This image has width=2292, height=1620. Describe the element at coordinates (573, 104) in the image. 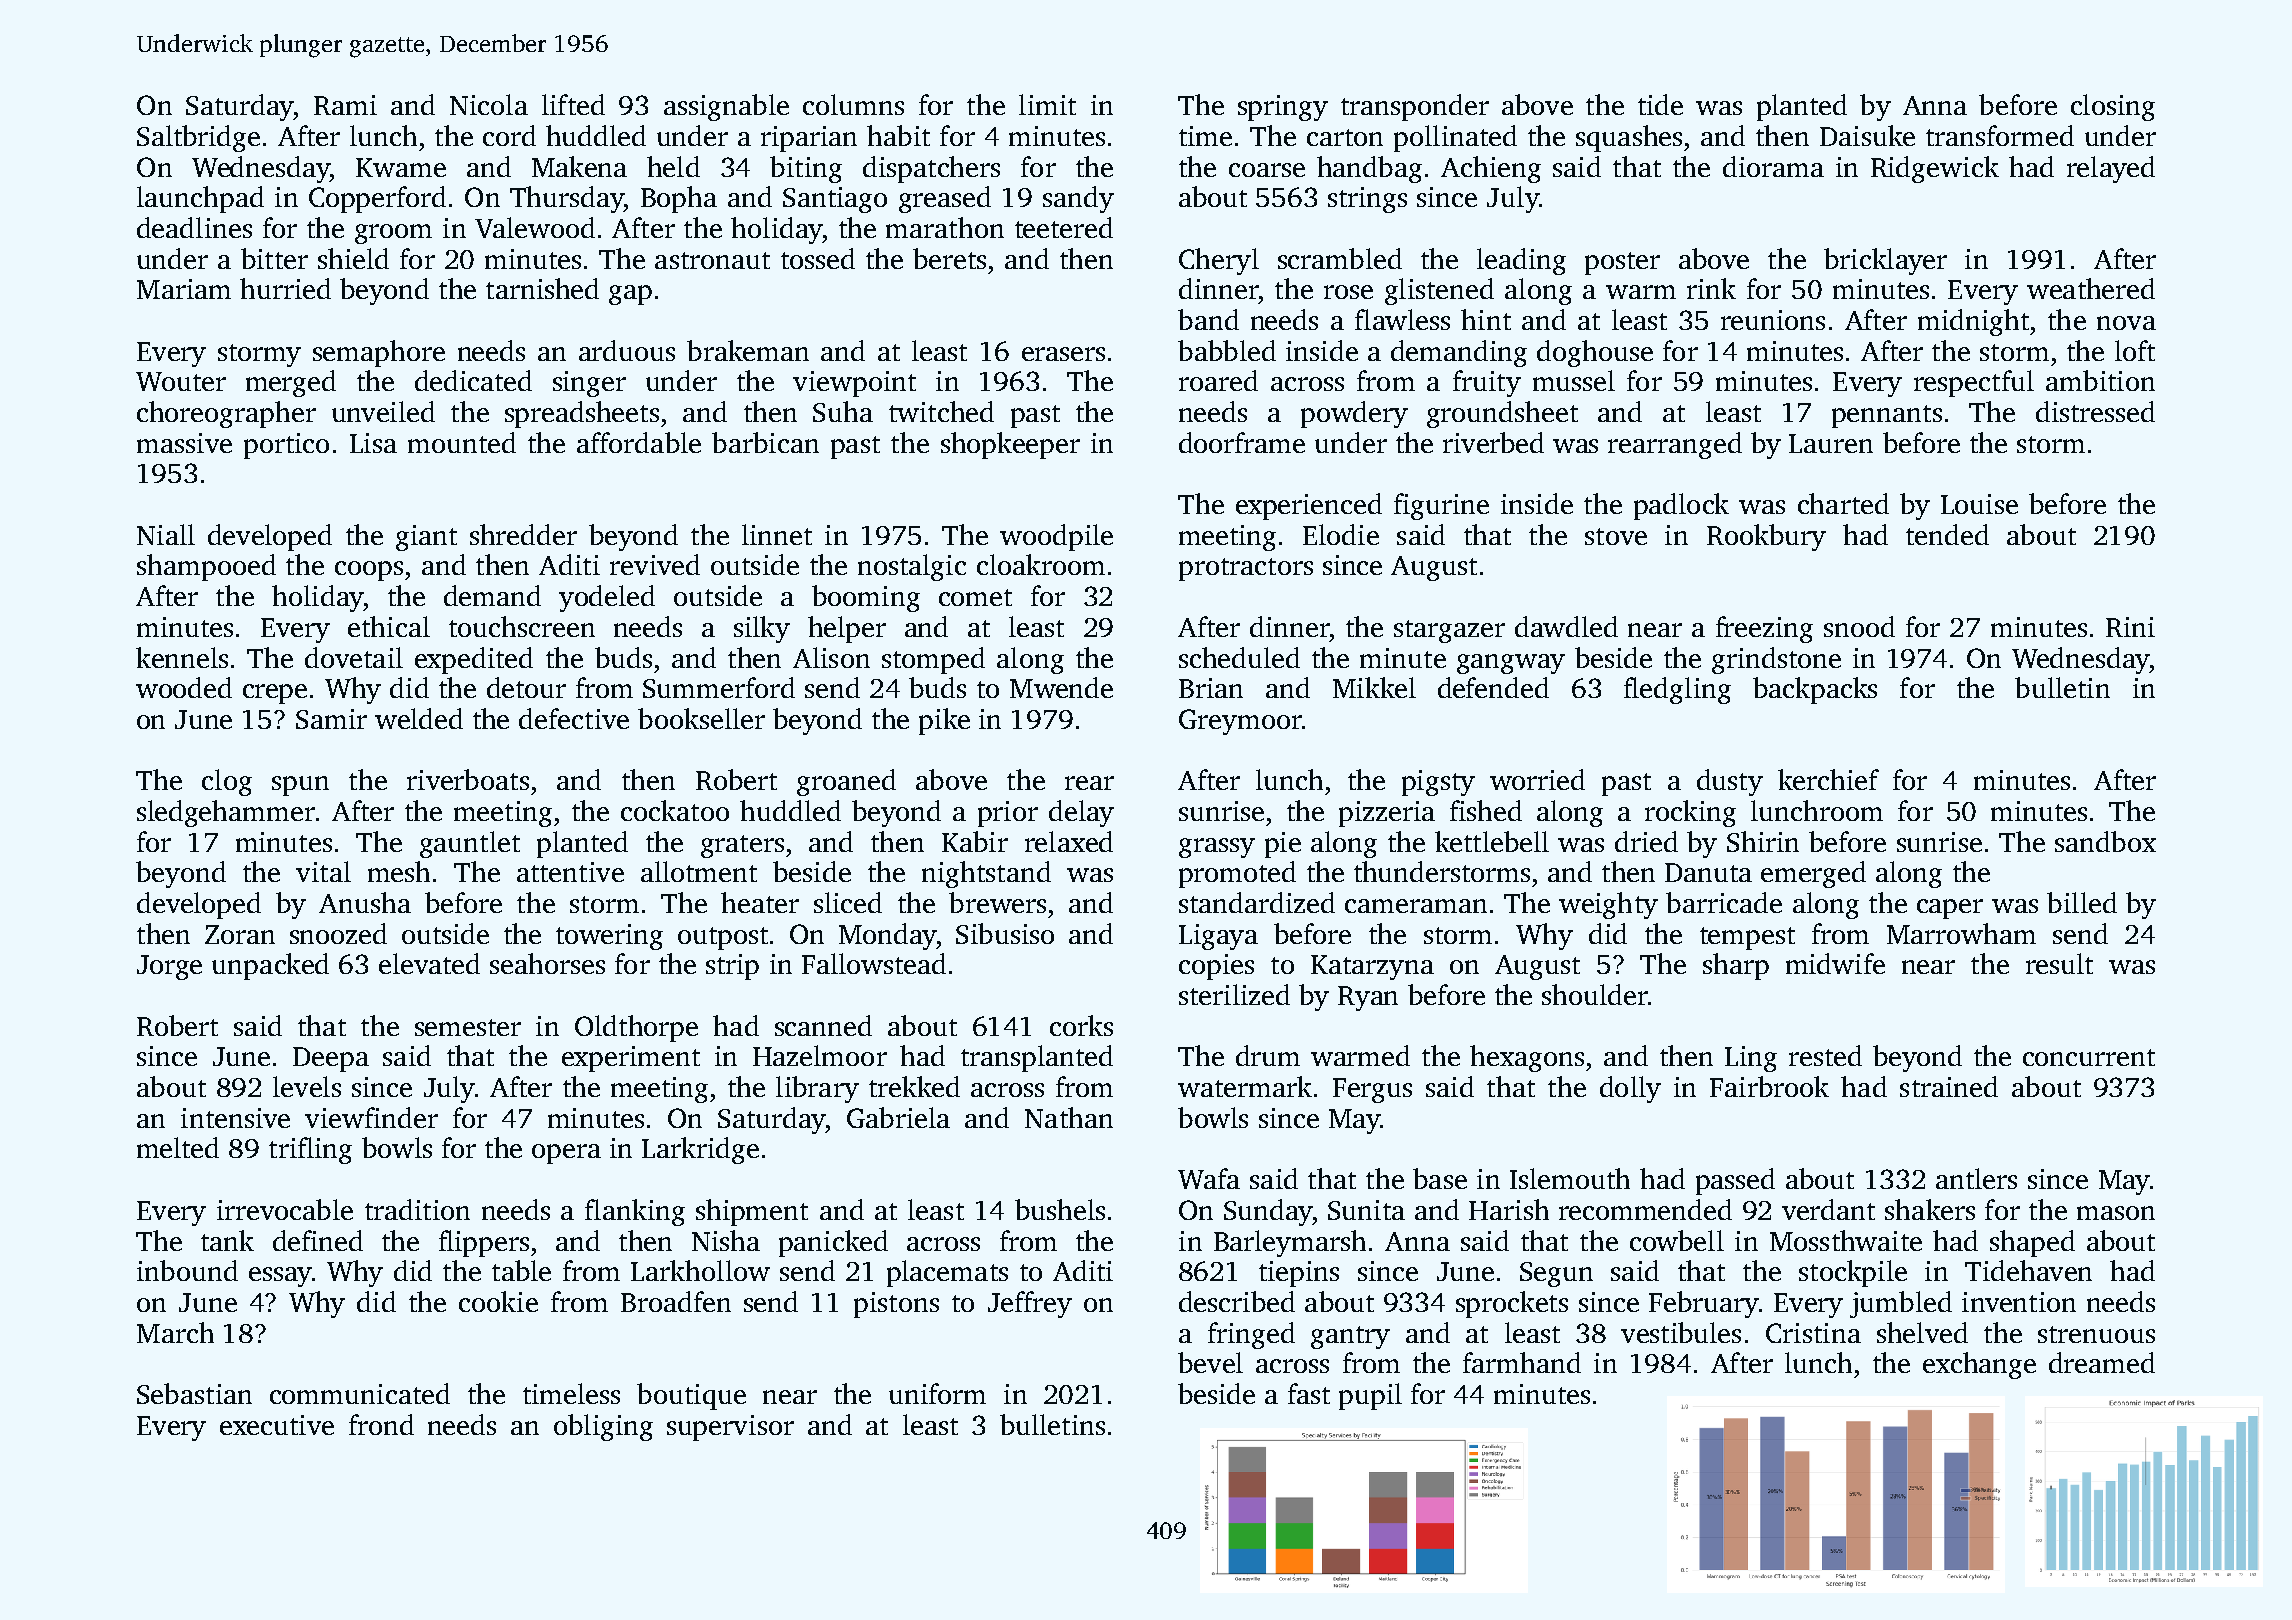

I see `lifted` at that location.
